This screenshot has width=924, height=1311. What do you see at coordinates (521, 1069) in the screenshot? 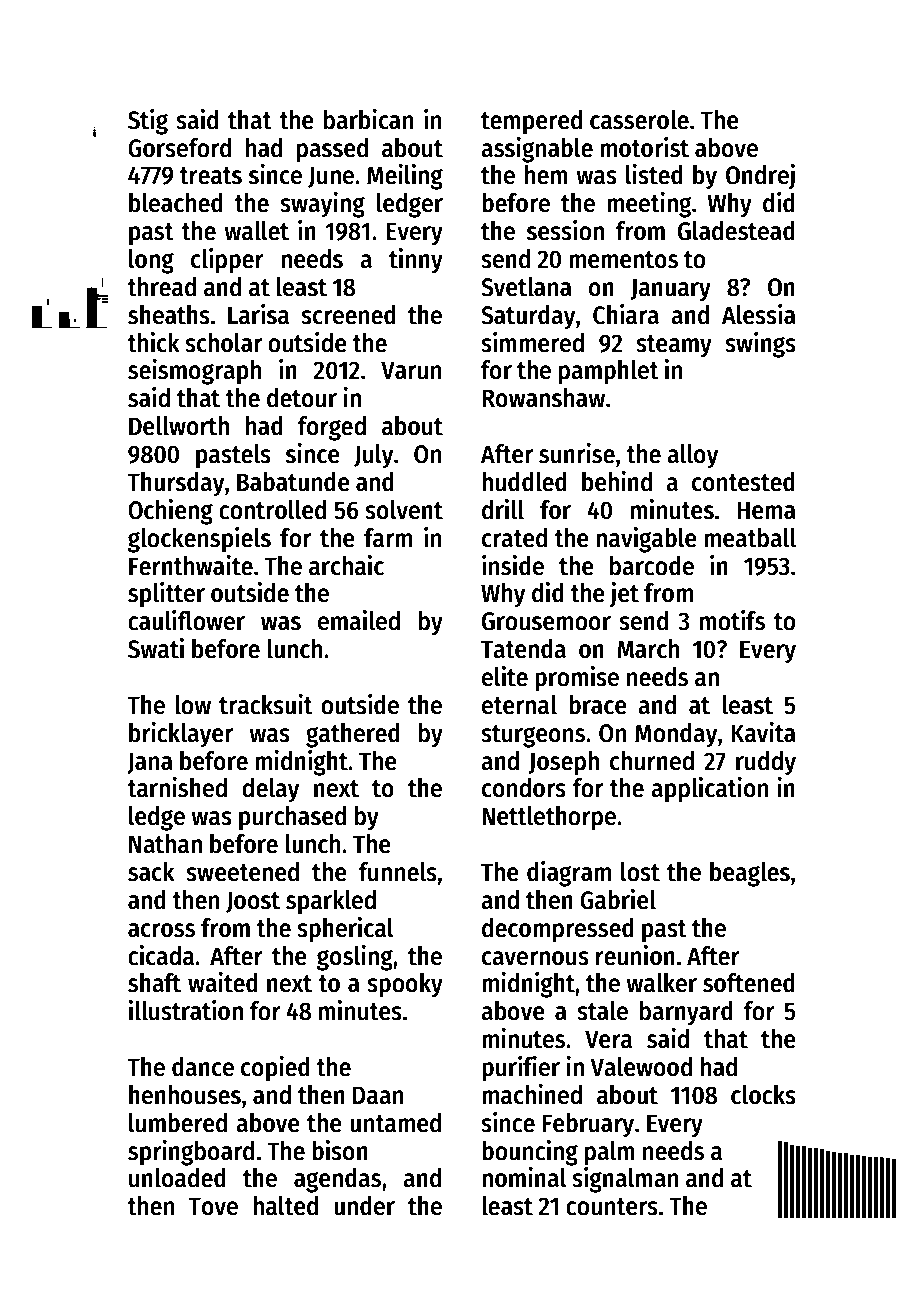
I see `purifier` at bounding box center [521, 1069].
